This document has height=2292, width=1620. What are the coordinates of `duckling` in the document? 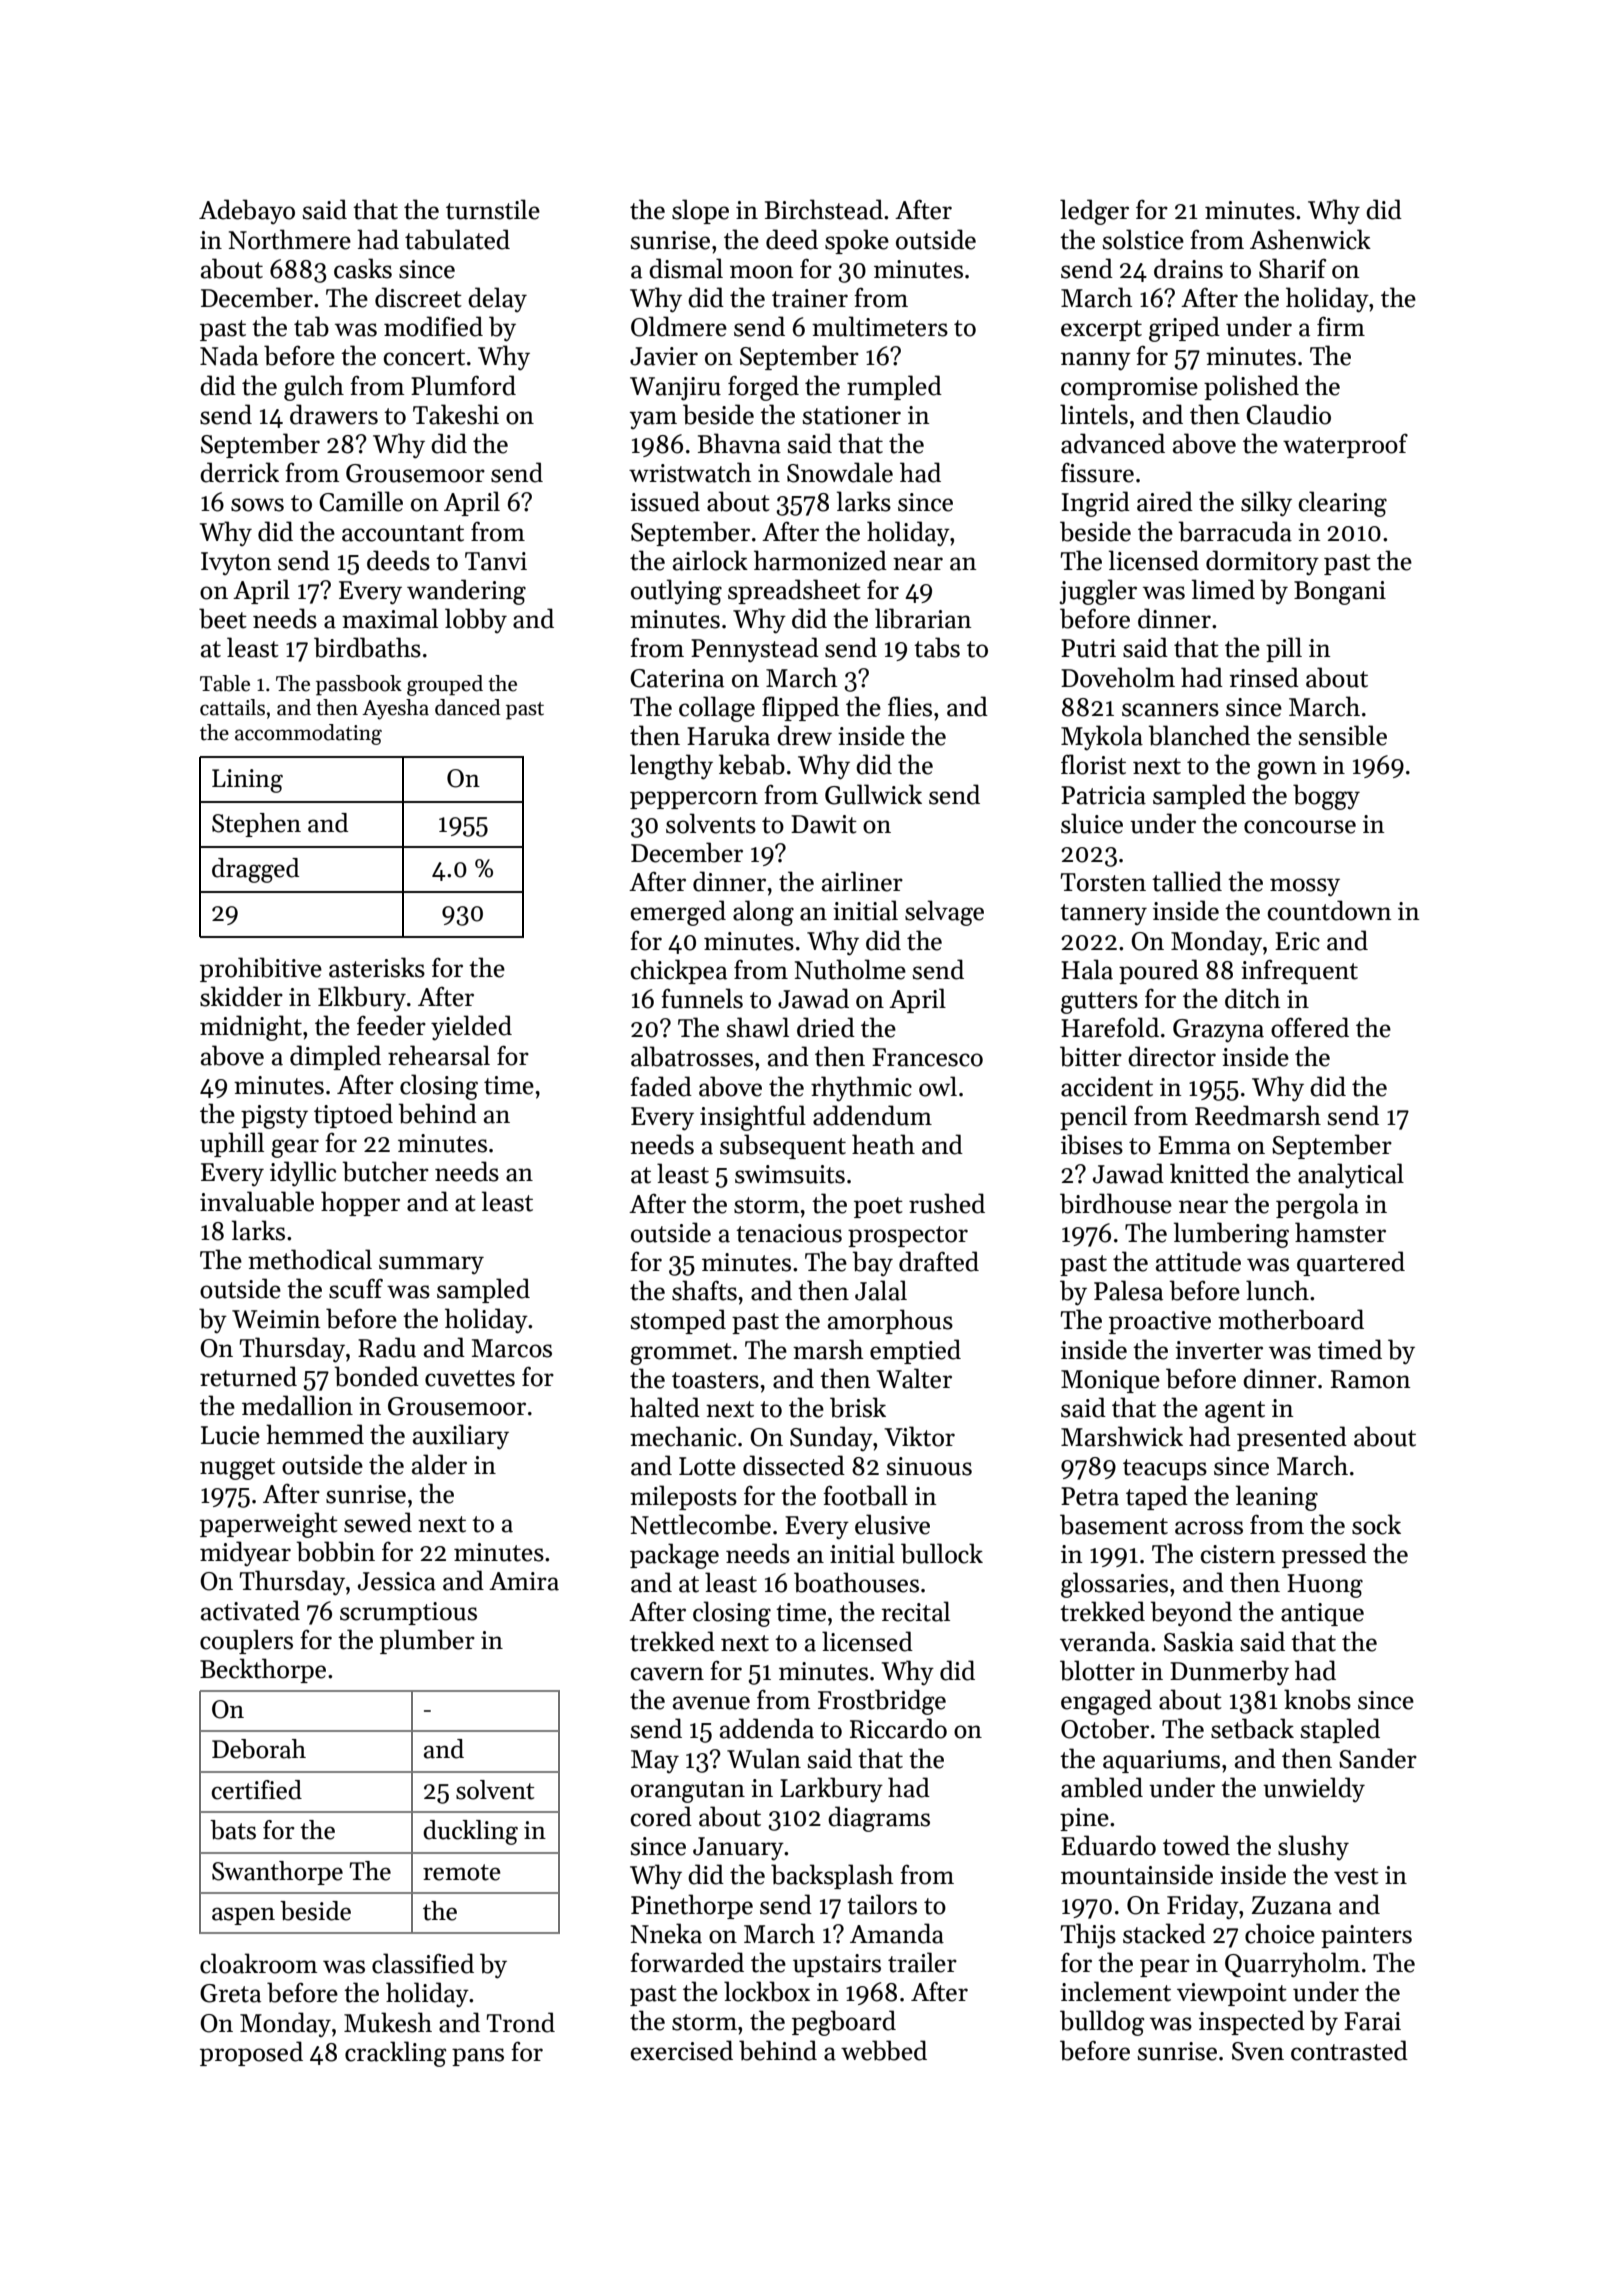 It's located at (470, 1832).
